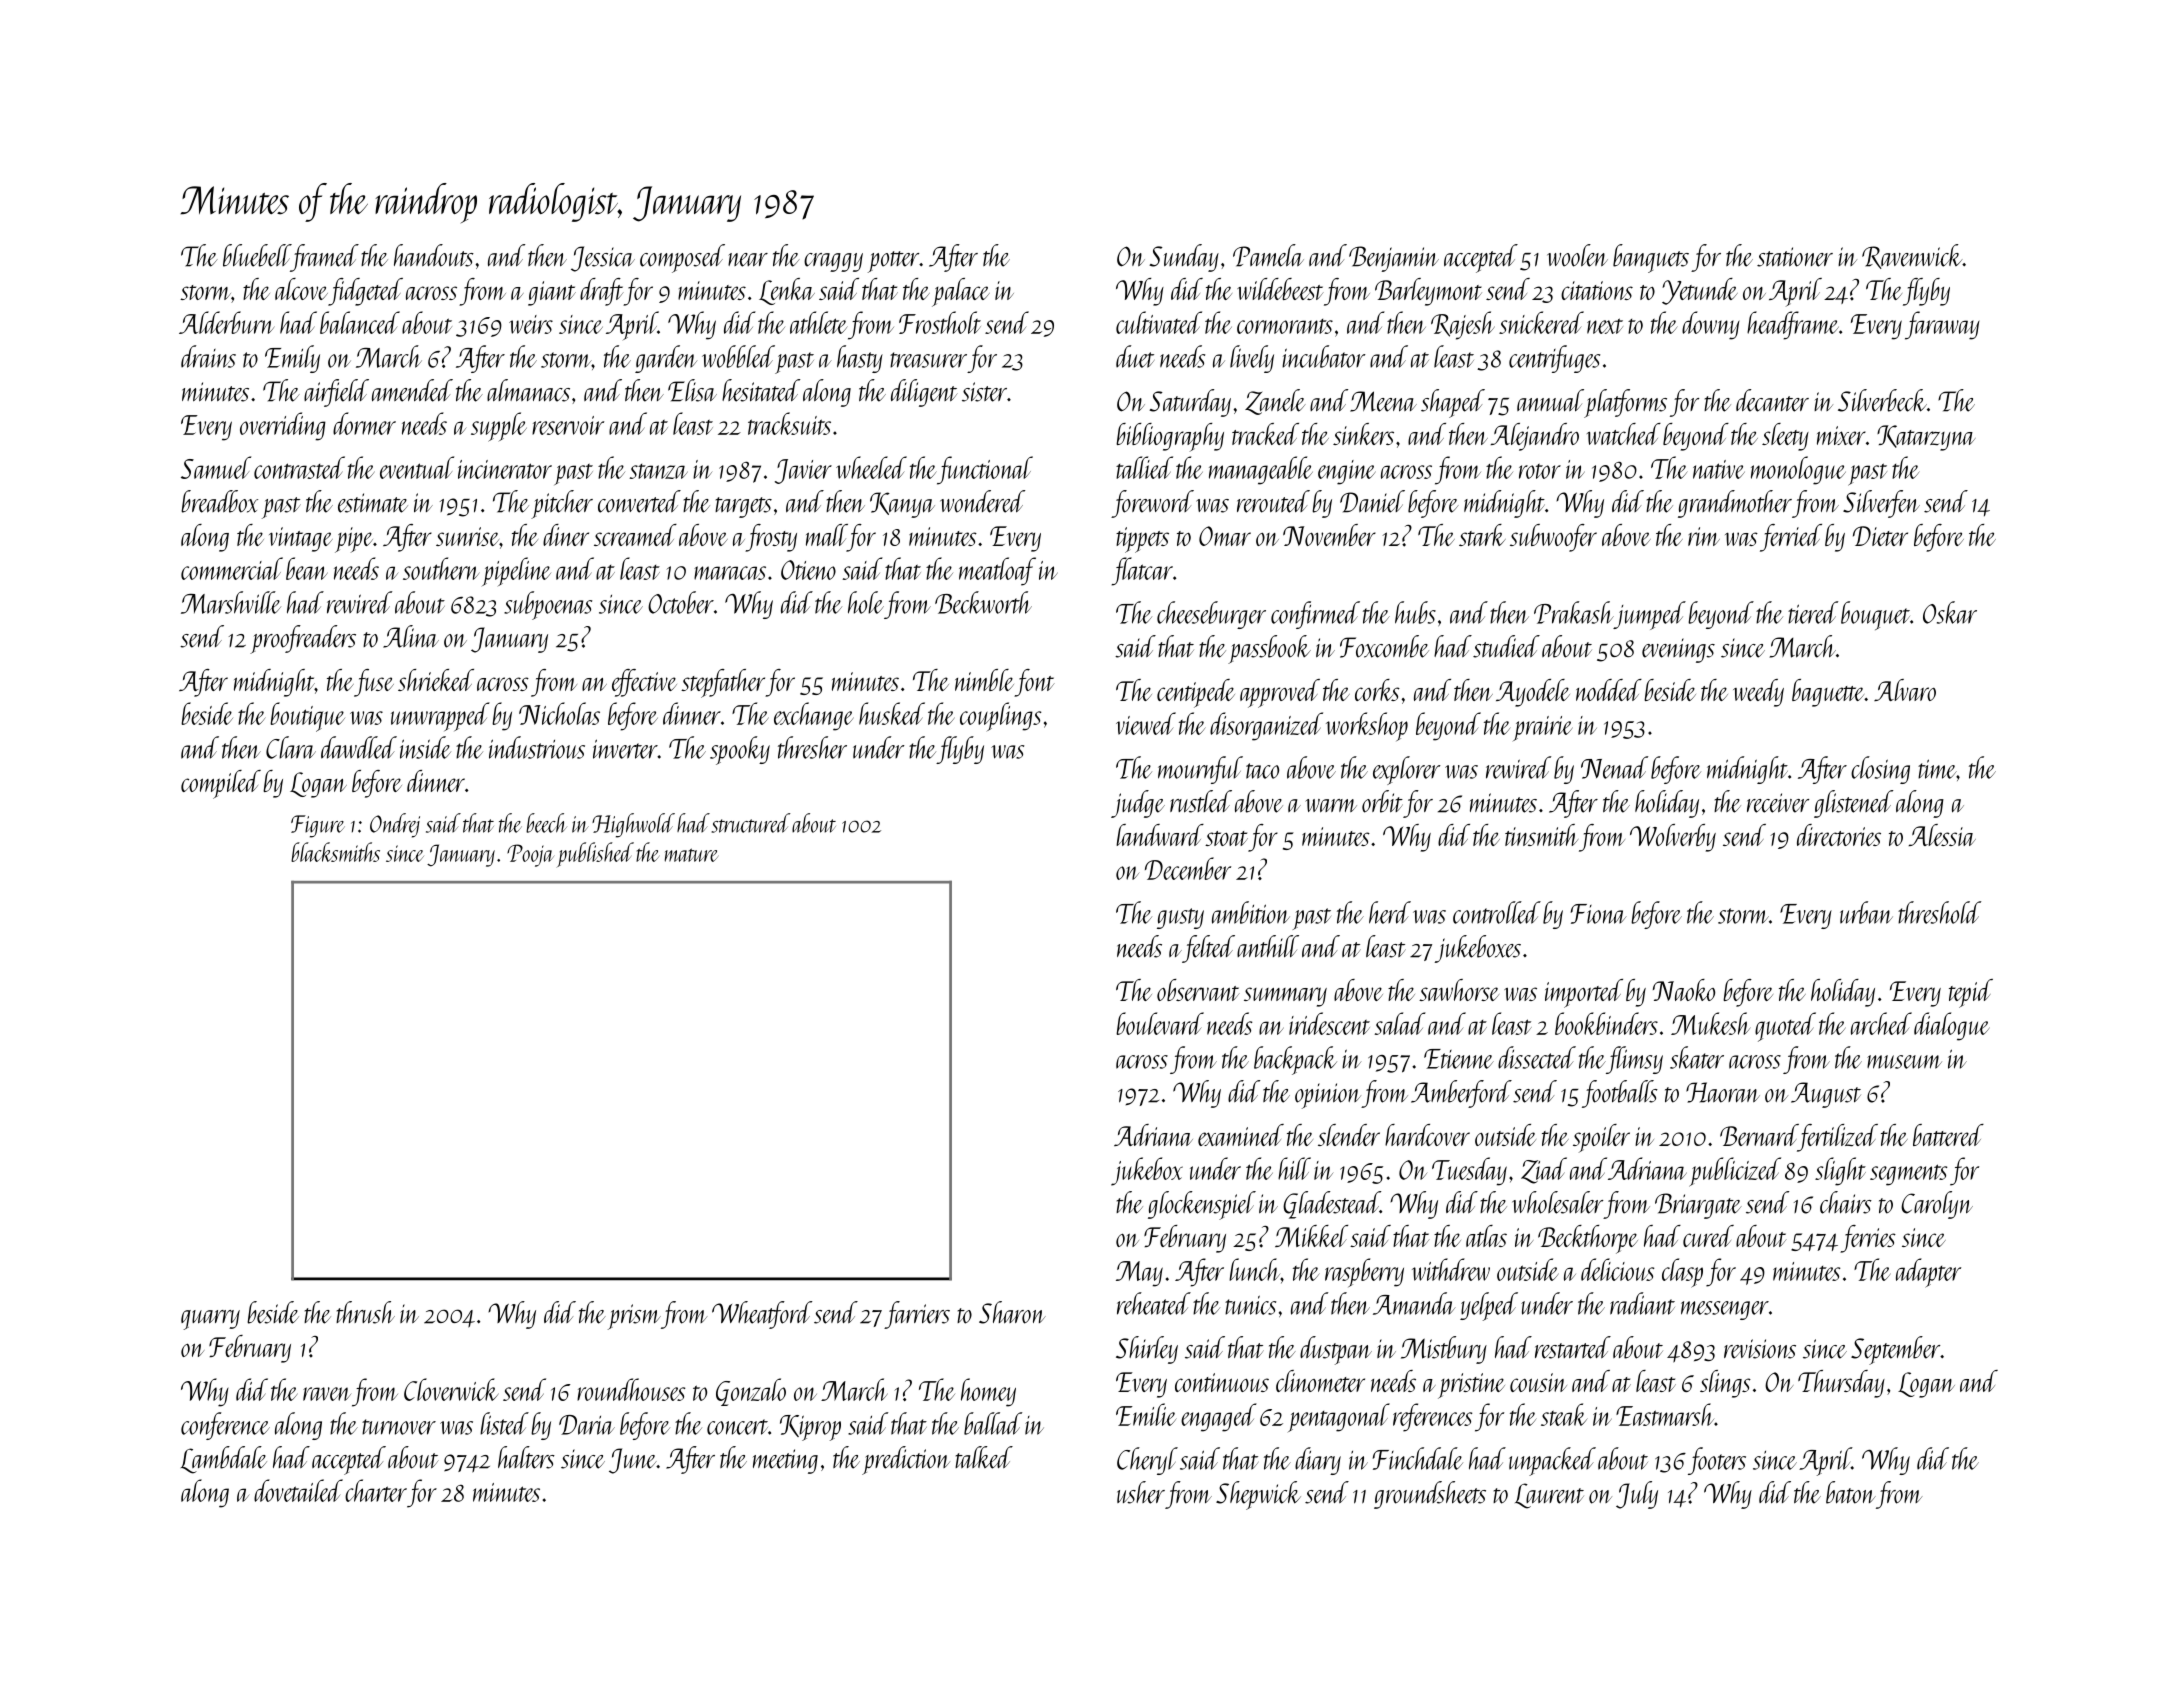 The height and width of the document is (1683, 2178). Describe the element at coordinates (365, 1312) in the document. I see `thrush` at that location.
